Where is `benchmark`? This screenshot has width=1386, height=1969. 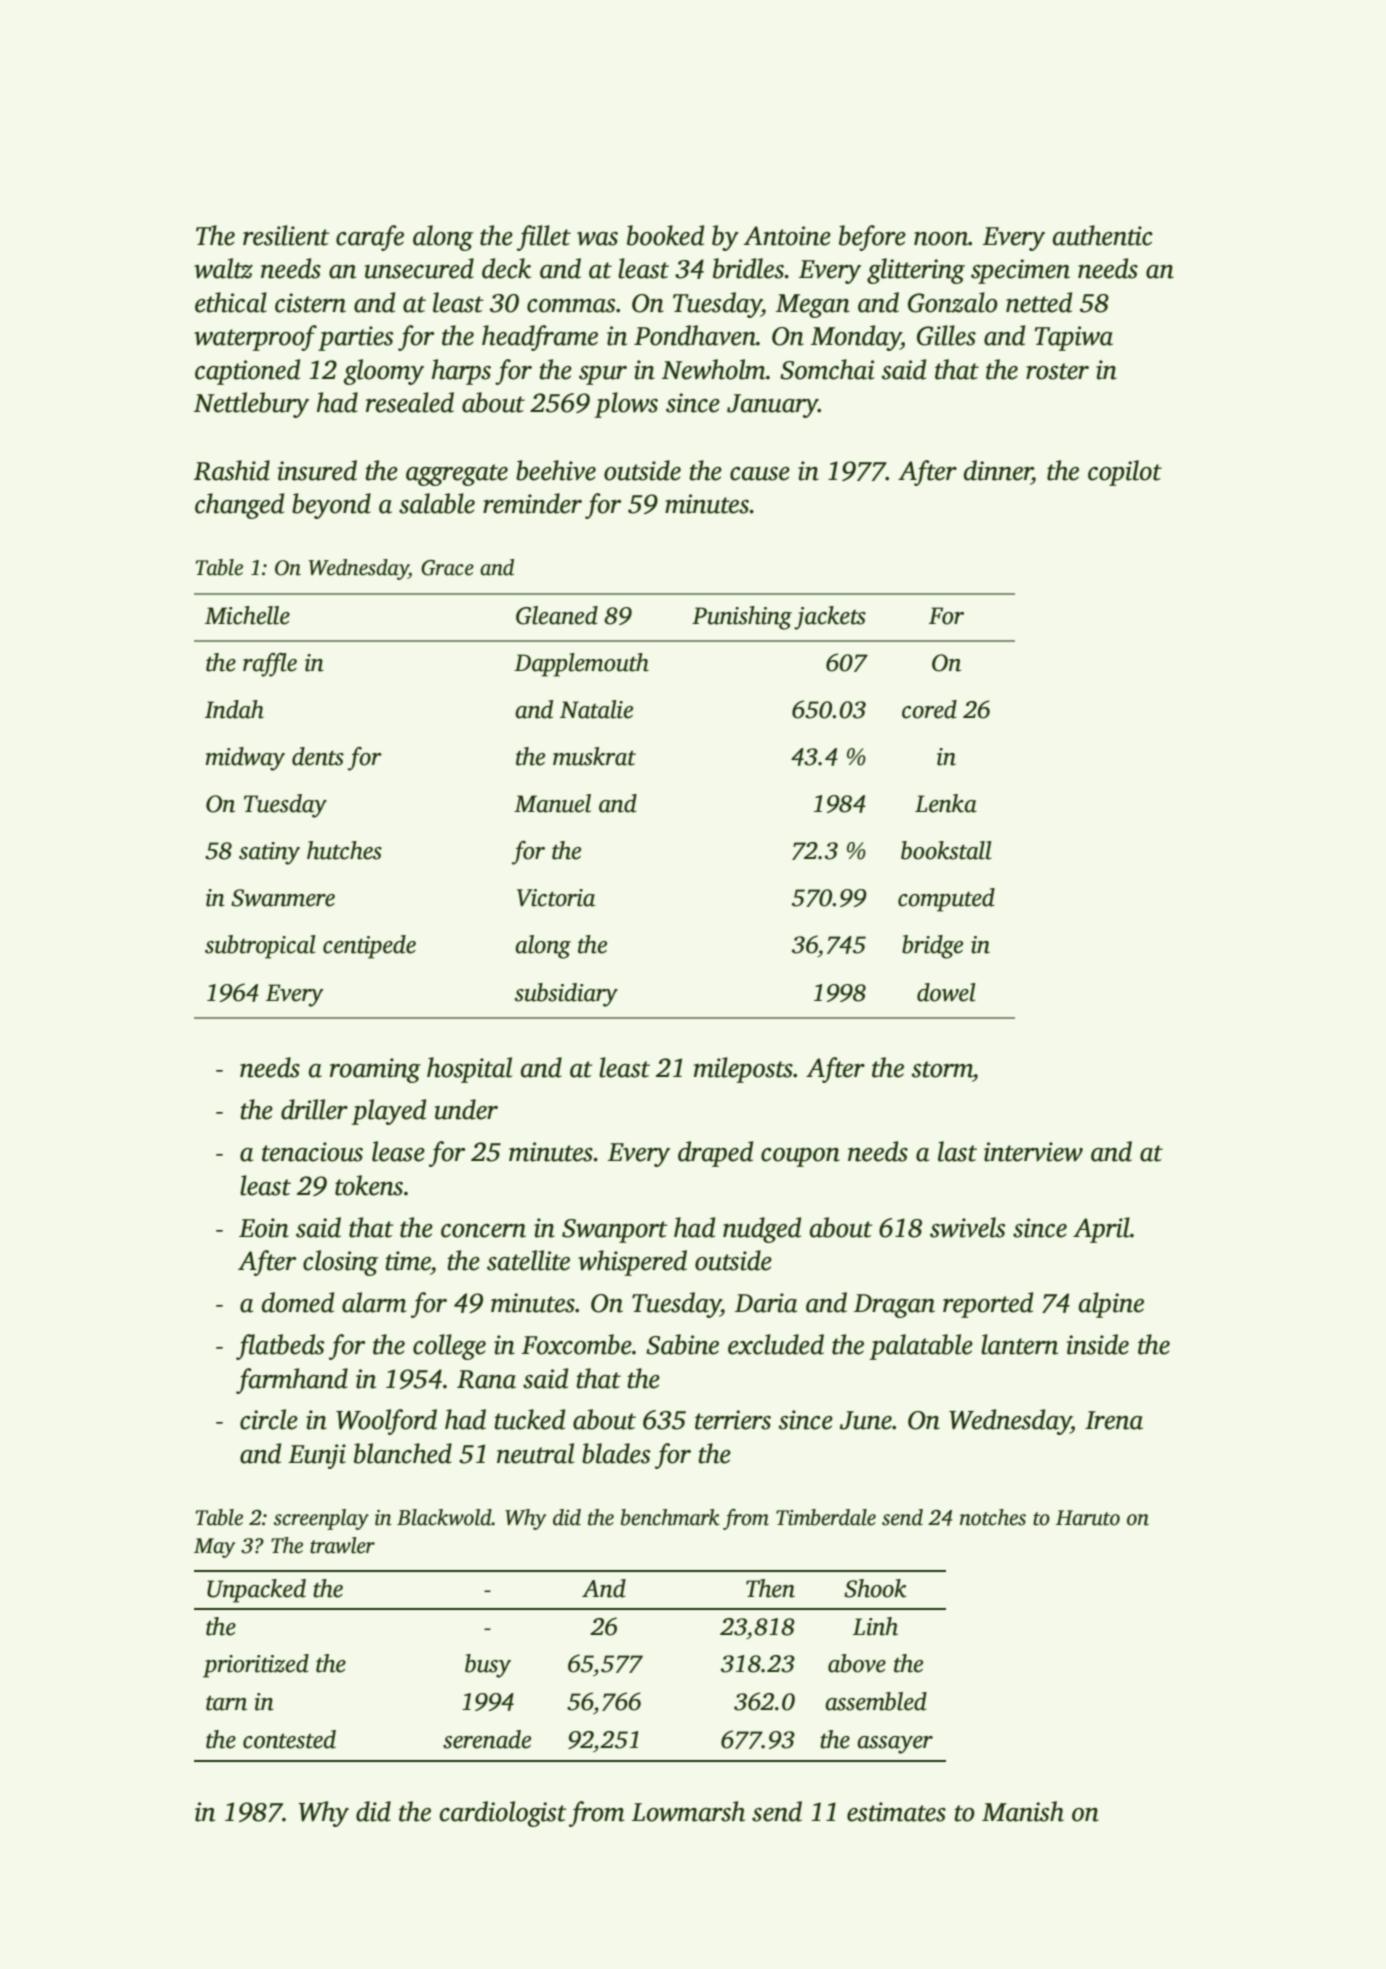 benchmark is located at coordinates (670, 1517).
